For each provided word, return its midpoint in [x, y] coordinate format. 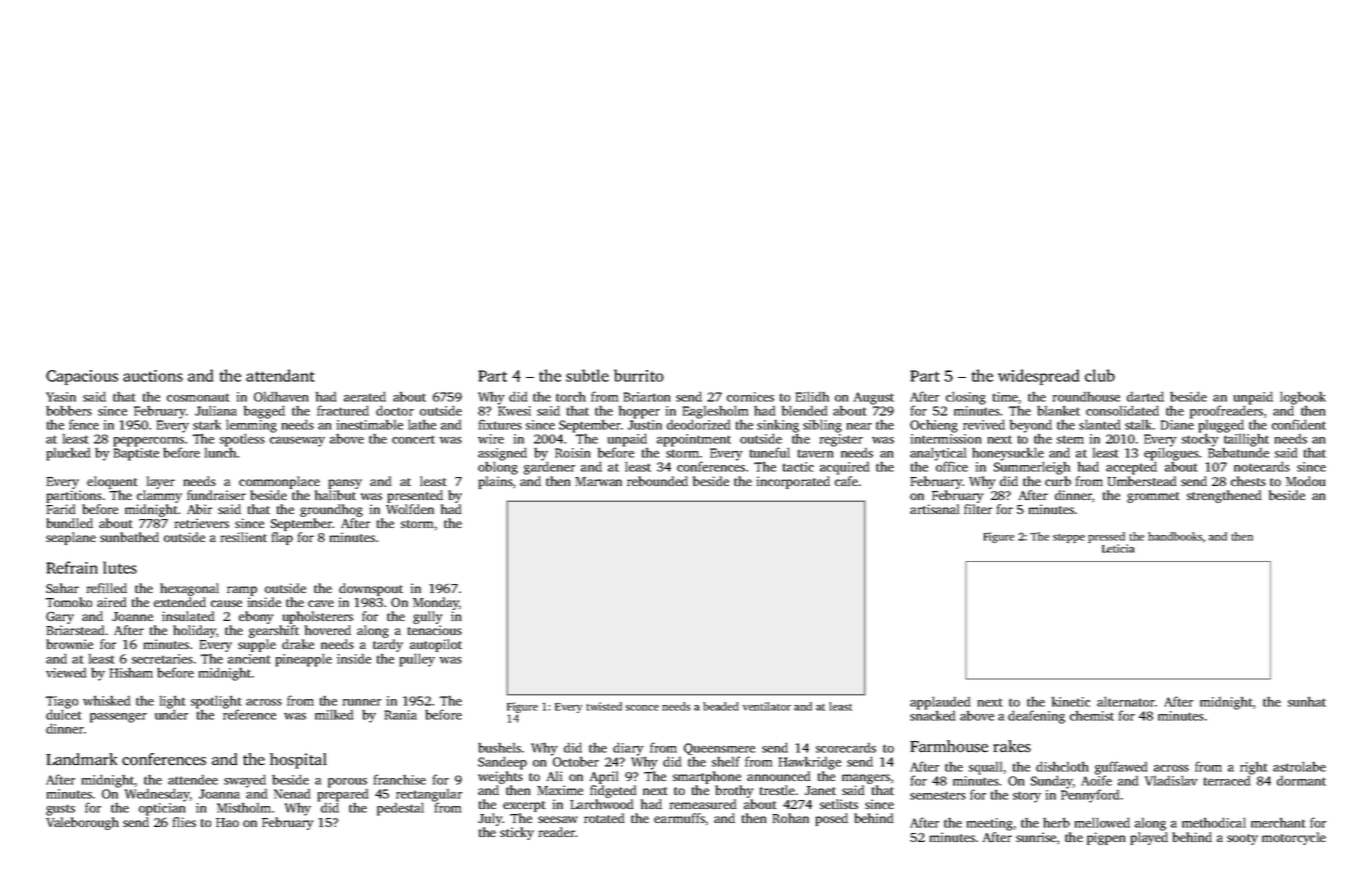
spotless [242, 440]
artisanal [934, 509]
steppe [1069, 538]
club [1100, 375]
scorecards [846, 748]
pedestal [400, 809]
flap [282, 538]
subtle [587, 375]
